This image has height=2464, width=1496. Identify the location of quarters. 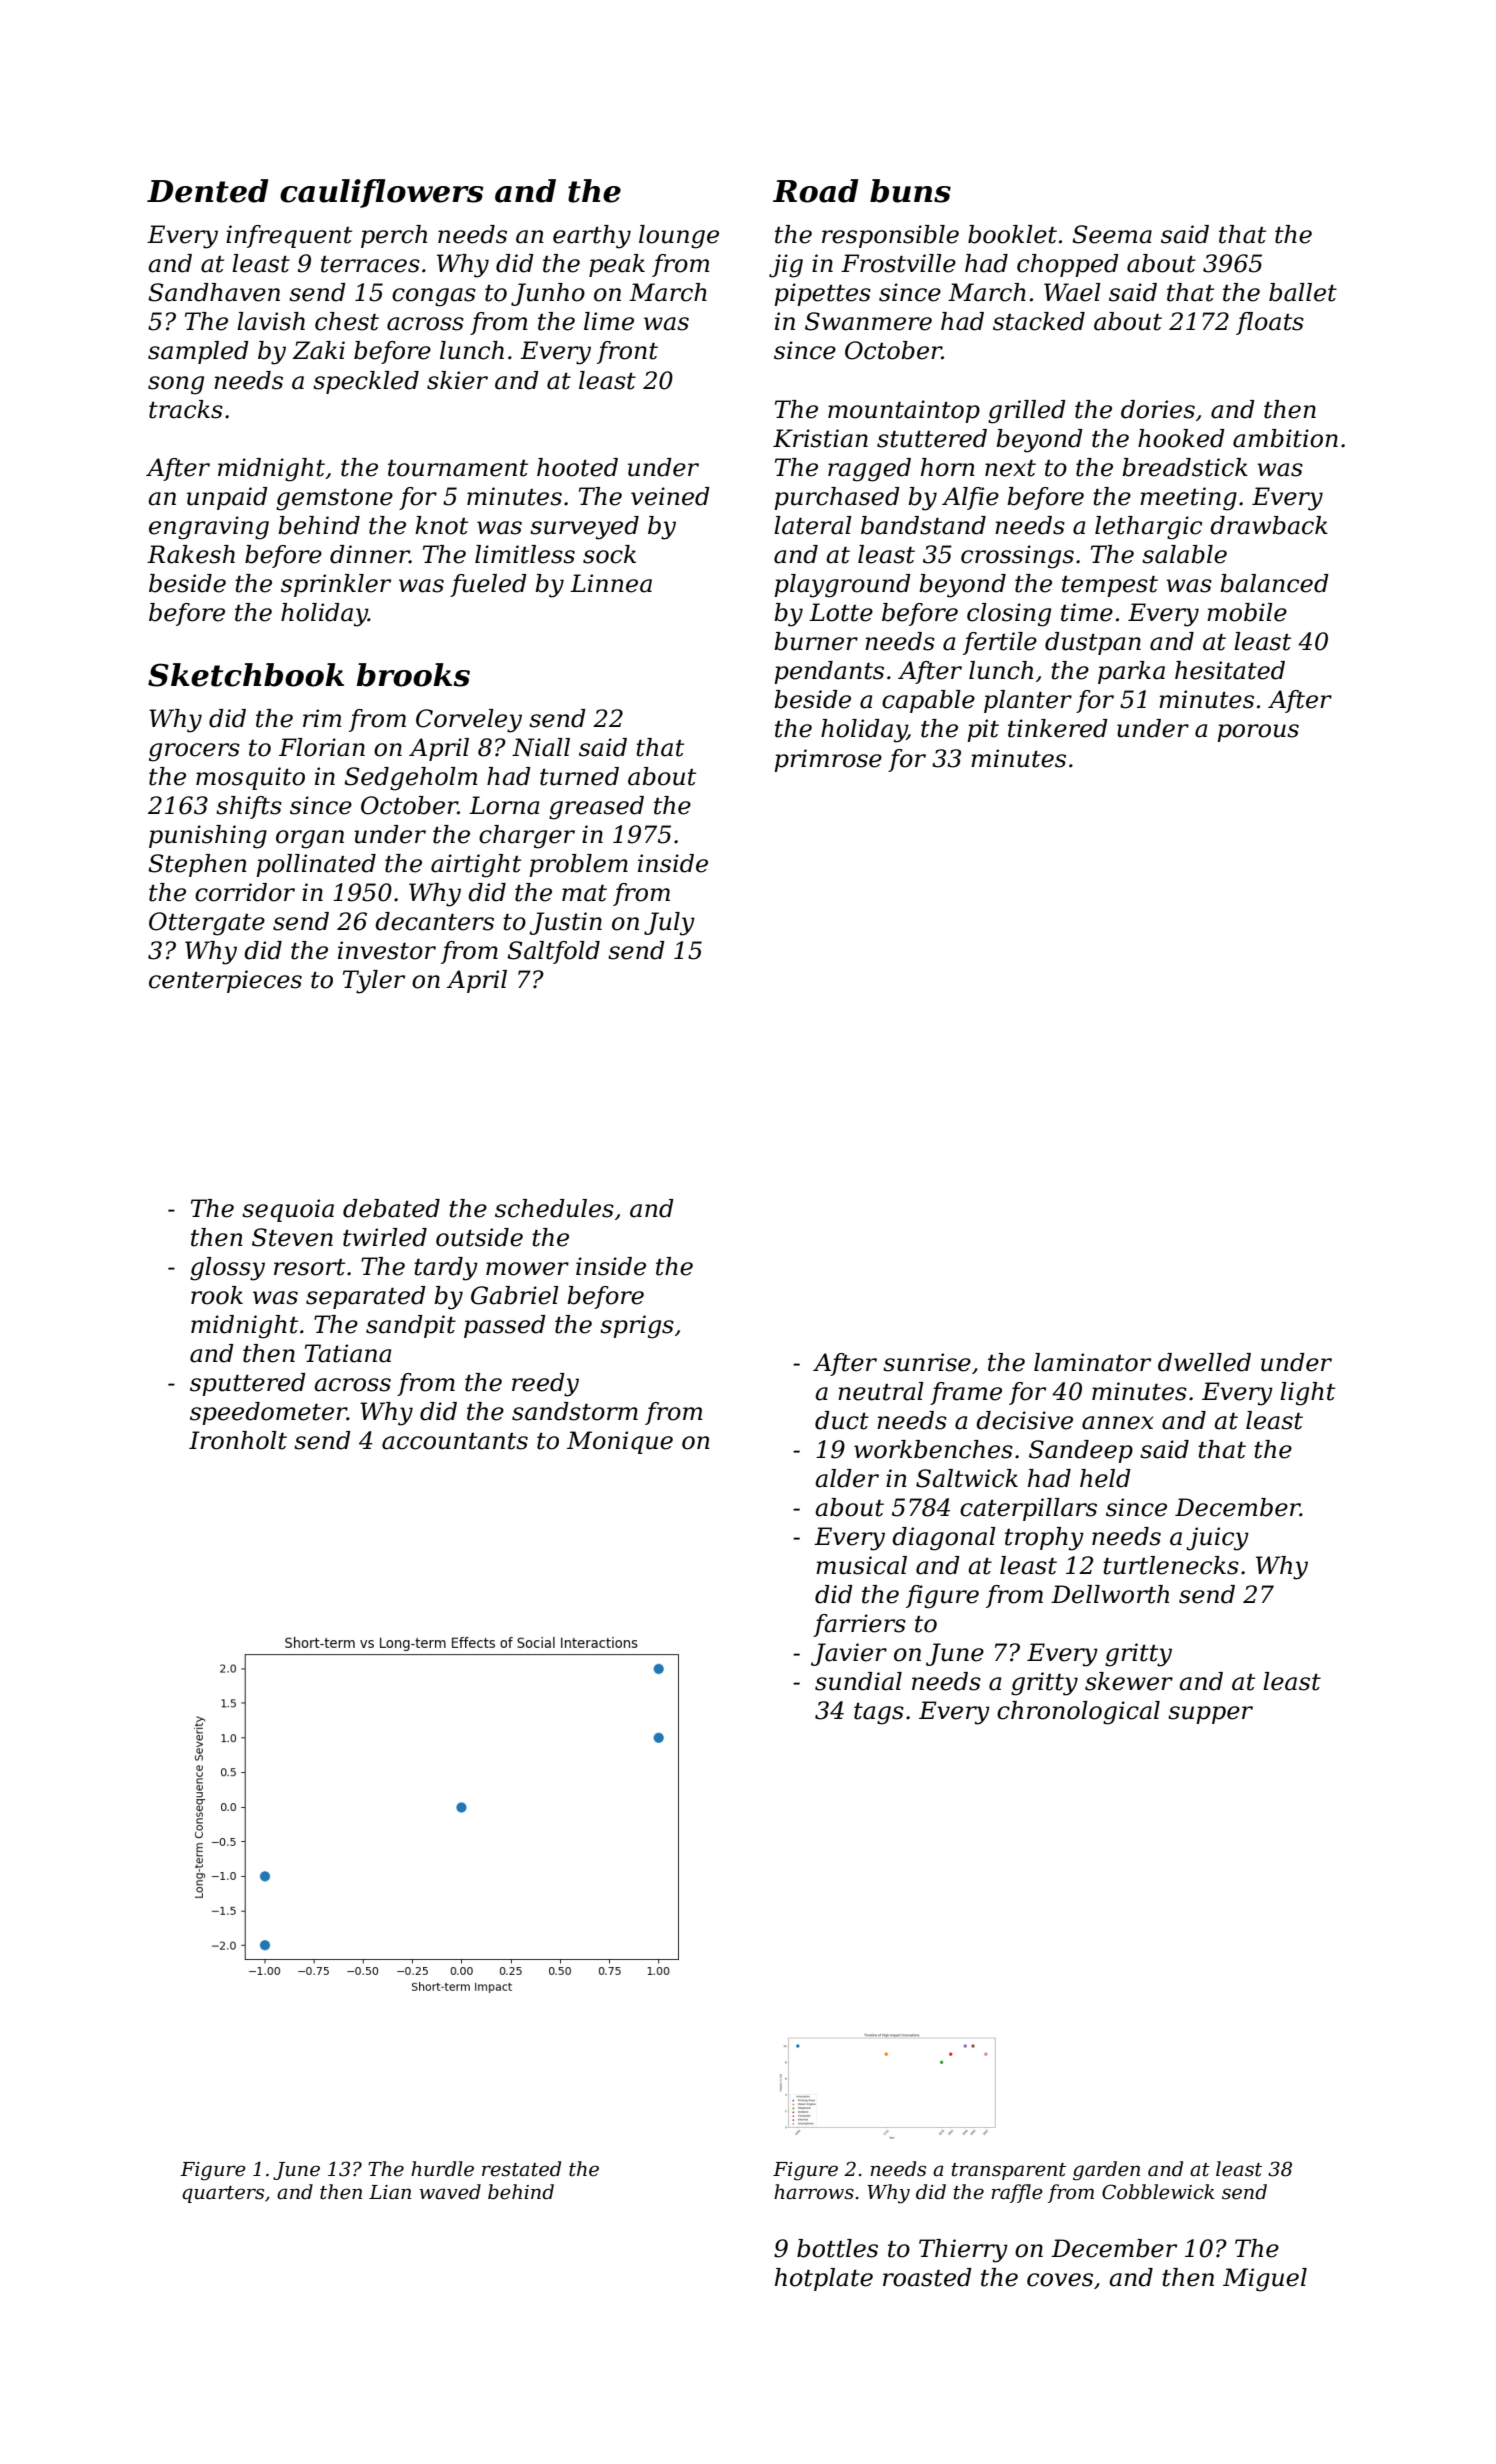
(223, 2194).
